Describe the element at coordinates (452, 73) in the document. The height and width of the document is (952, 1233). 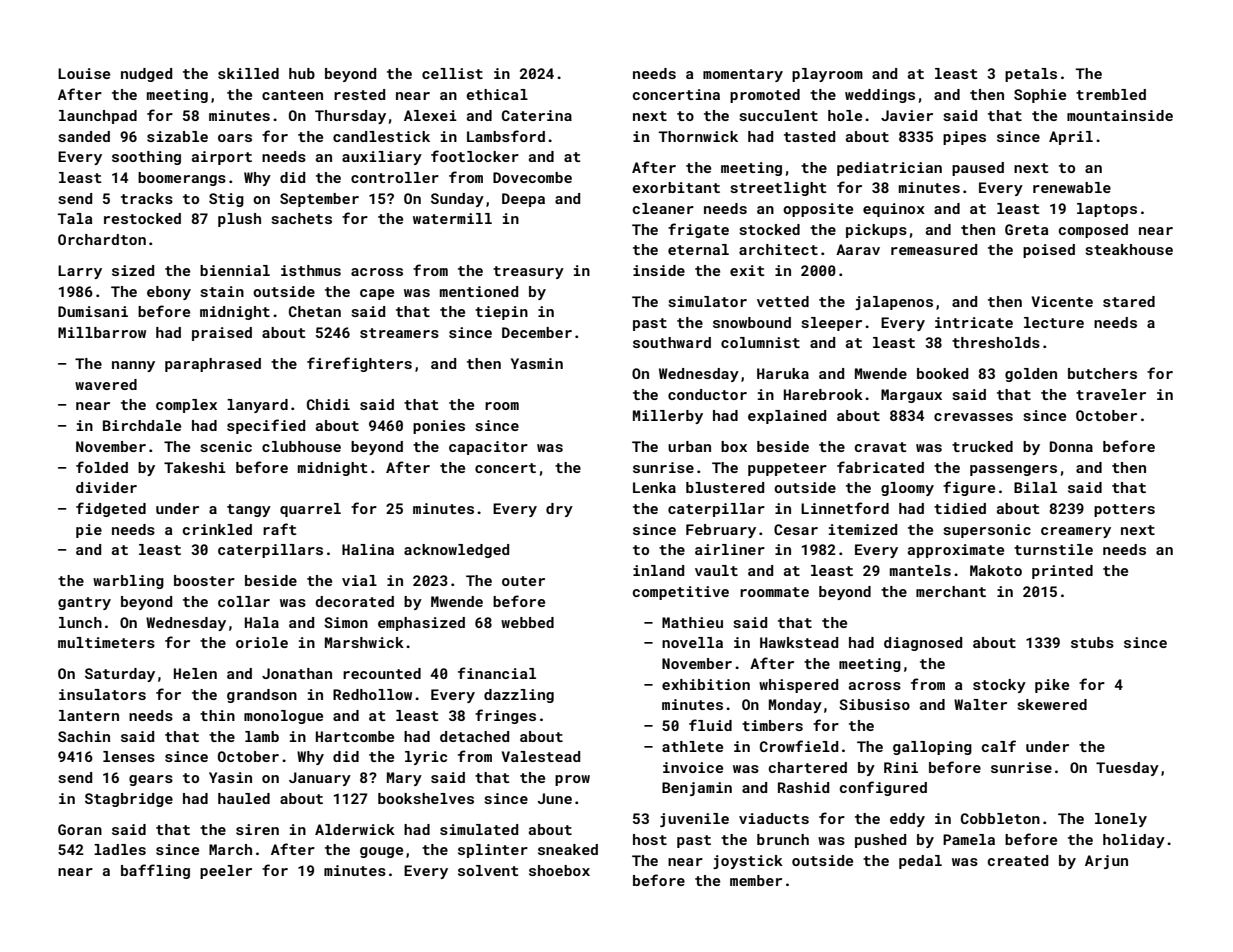
I see `cellist` at that location.
